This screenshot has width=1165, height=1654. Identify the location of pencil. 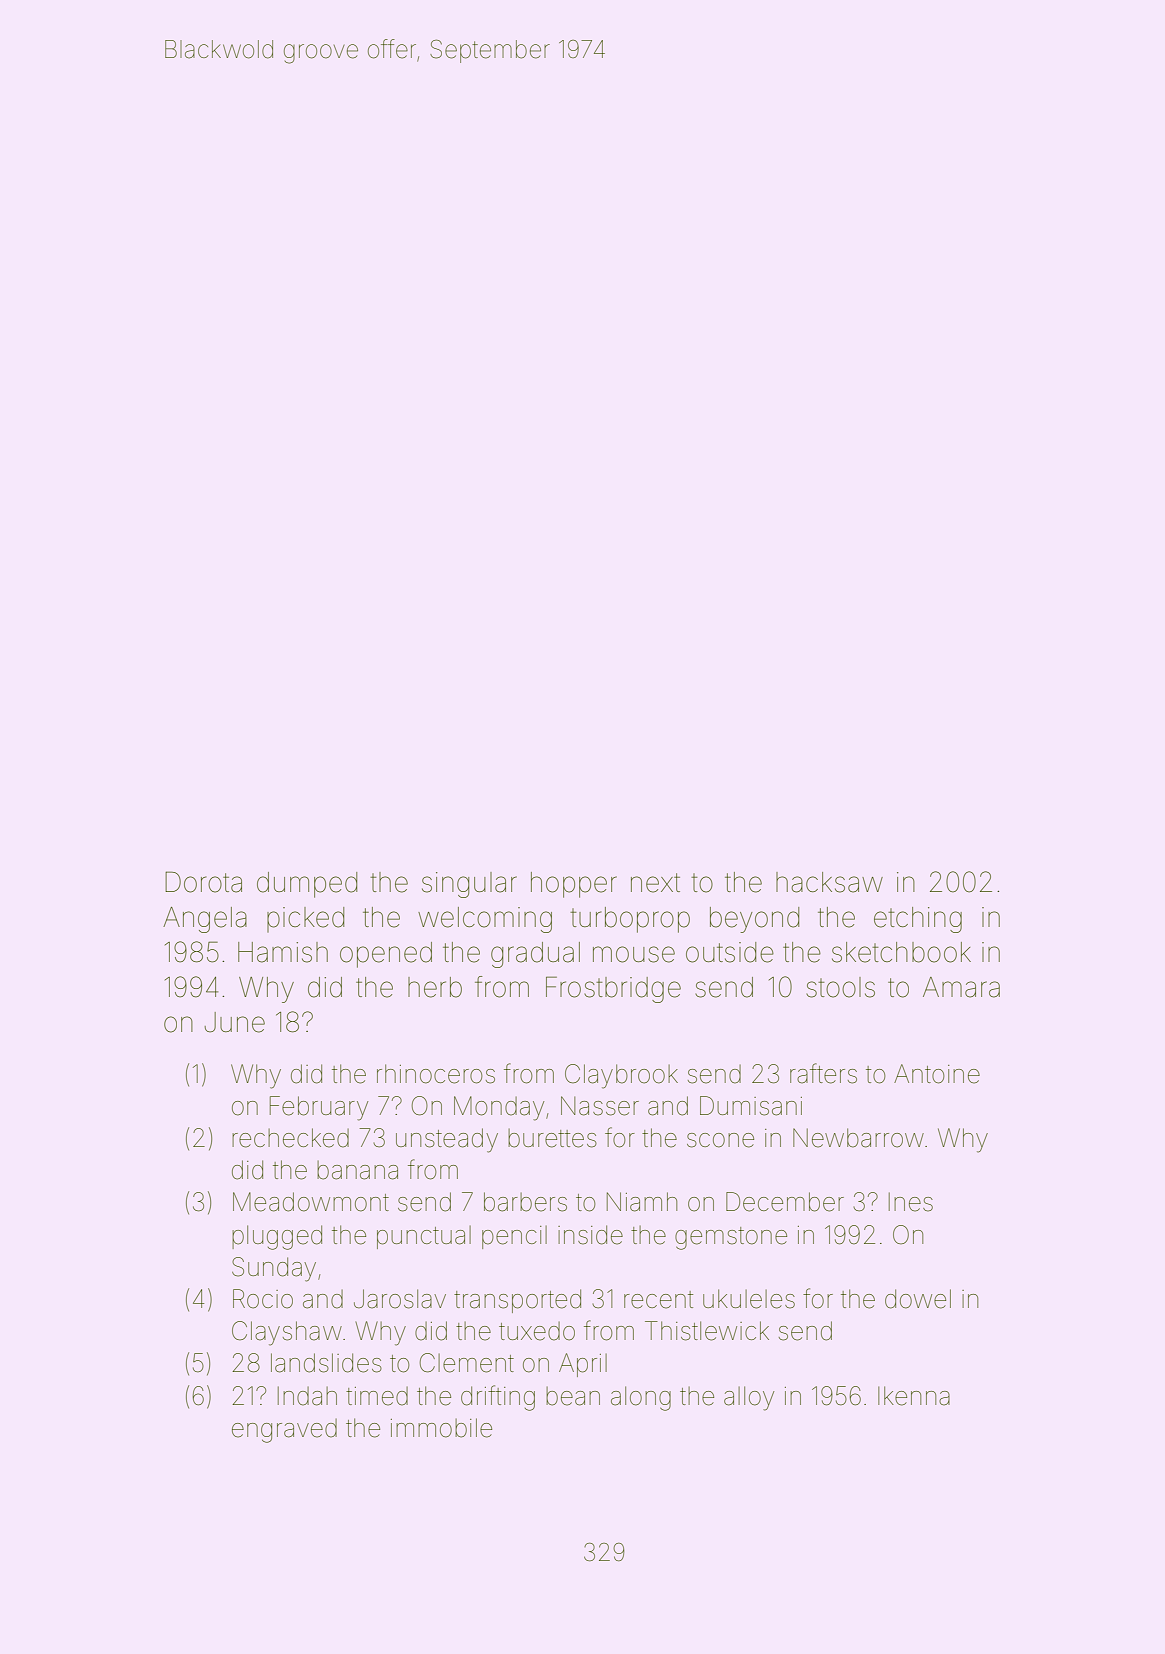
(514, 1237).
